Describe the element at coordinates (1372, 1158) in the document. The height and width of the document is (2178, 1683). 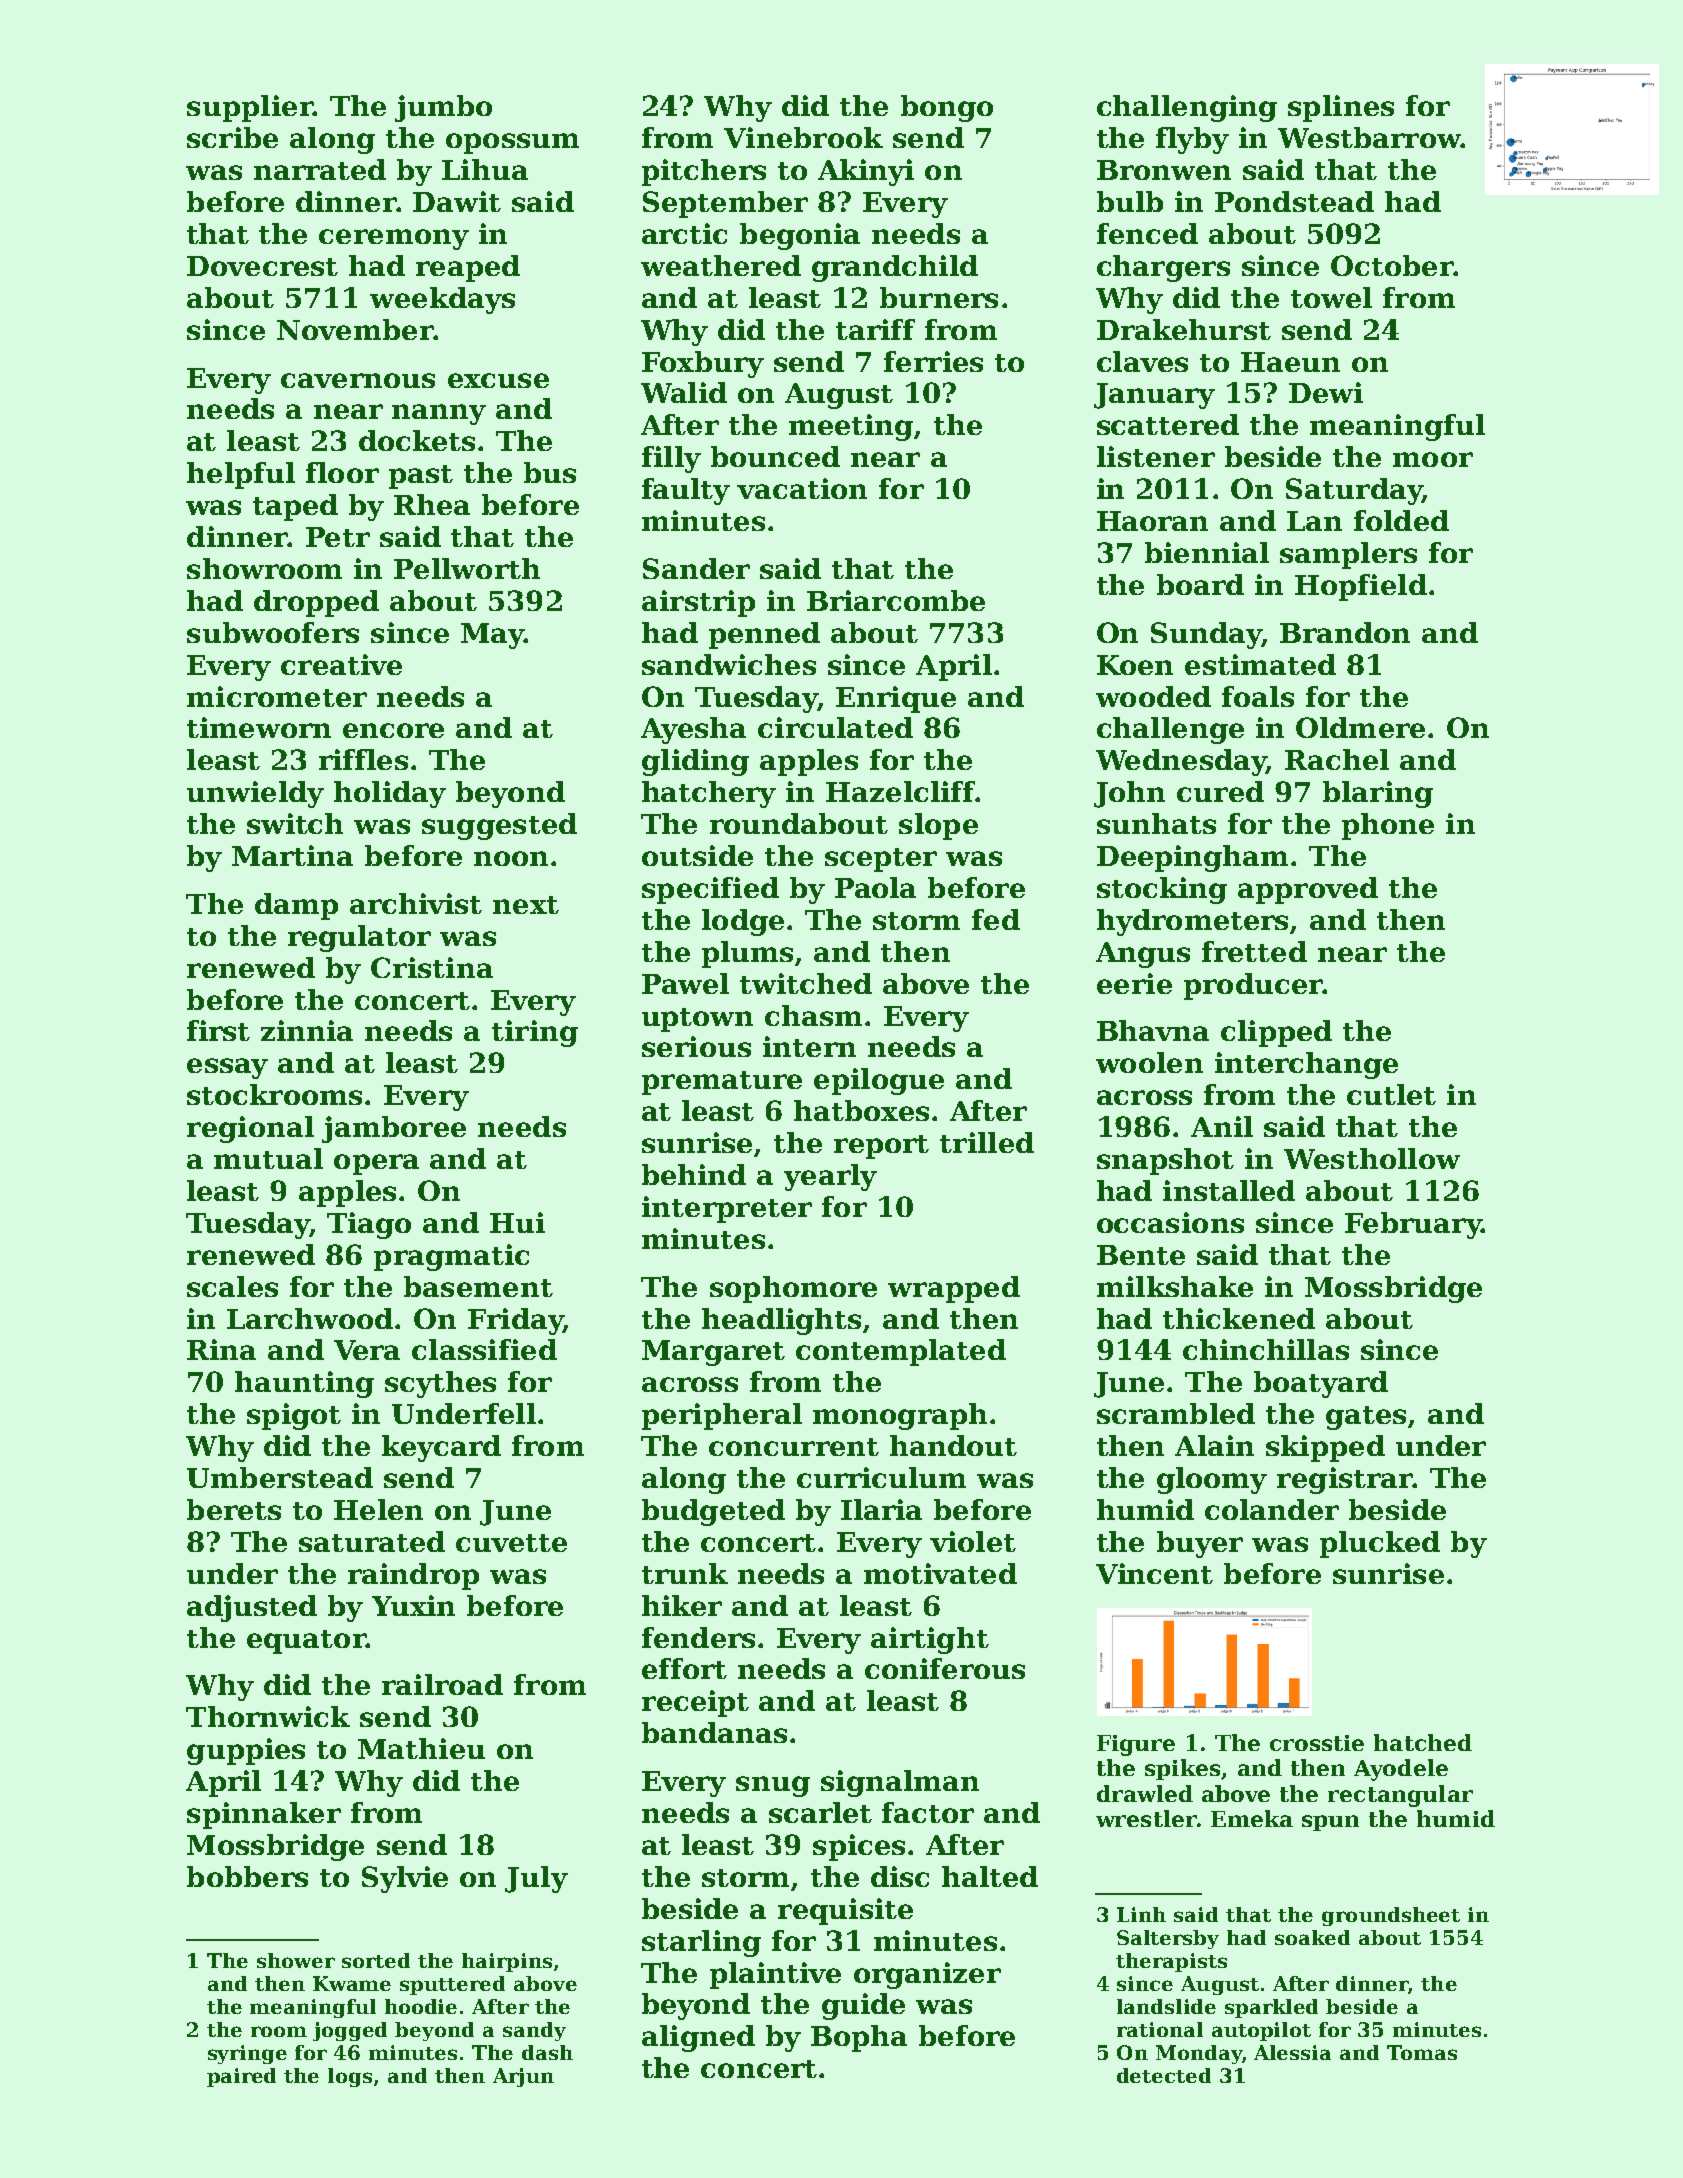
I see `Westhollow` at that location.
